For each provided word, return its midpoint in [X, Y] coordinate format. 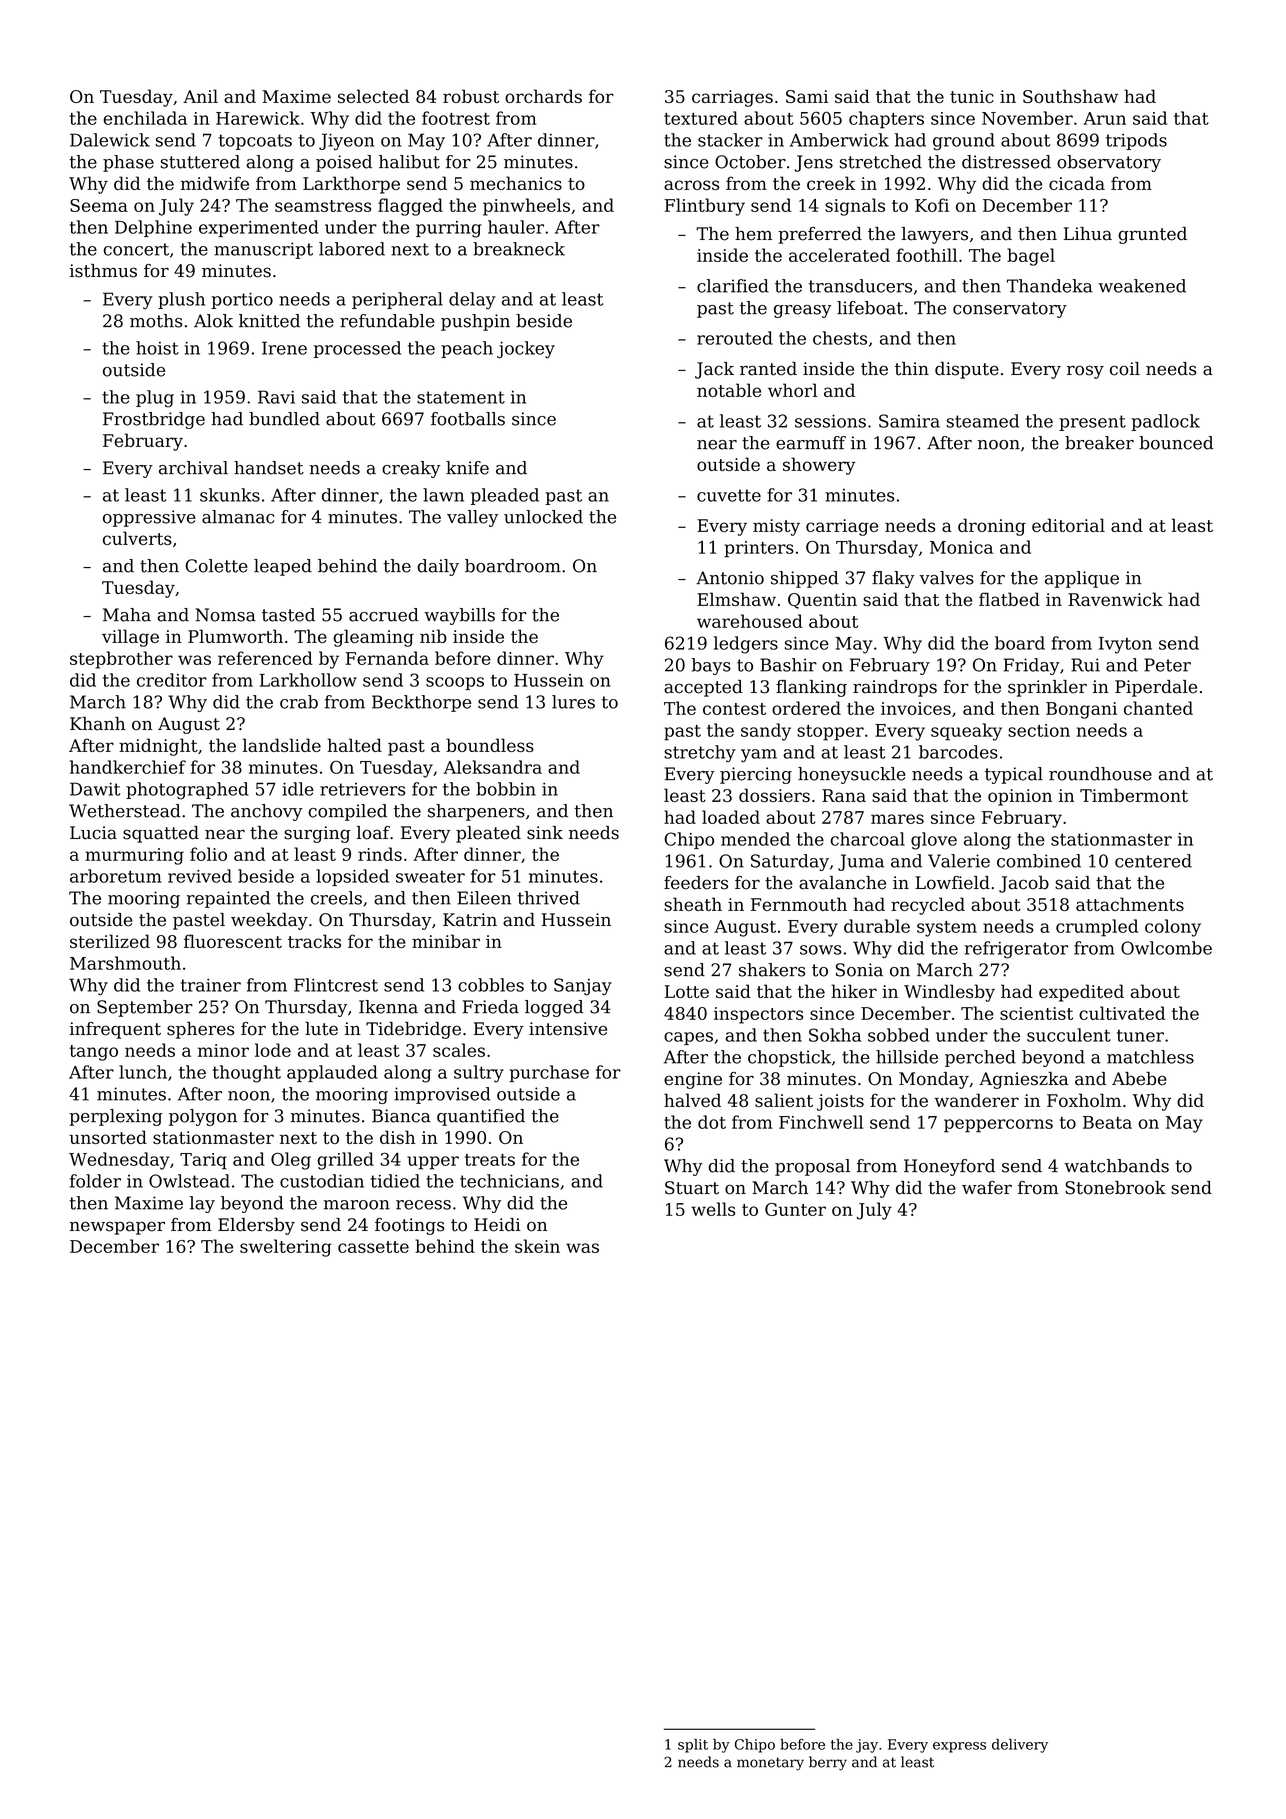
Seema [99, 205]
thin [912, 369]
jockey [526, 350]
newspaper [117, 1228]
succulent [1069, 1035]
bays [711, 666]
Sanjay [583, 987]
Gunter [795, 1209]
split [693, 1746]
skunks [230, 495]
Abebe [1139, 1079]
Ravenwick [1115, 599]
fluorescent [233, 941]
